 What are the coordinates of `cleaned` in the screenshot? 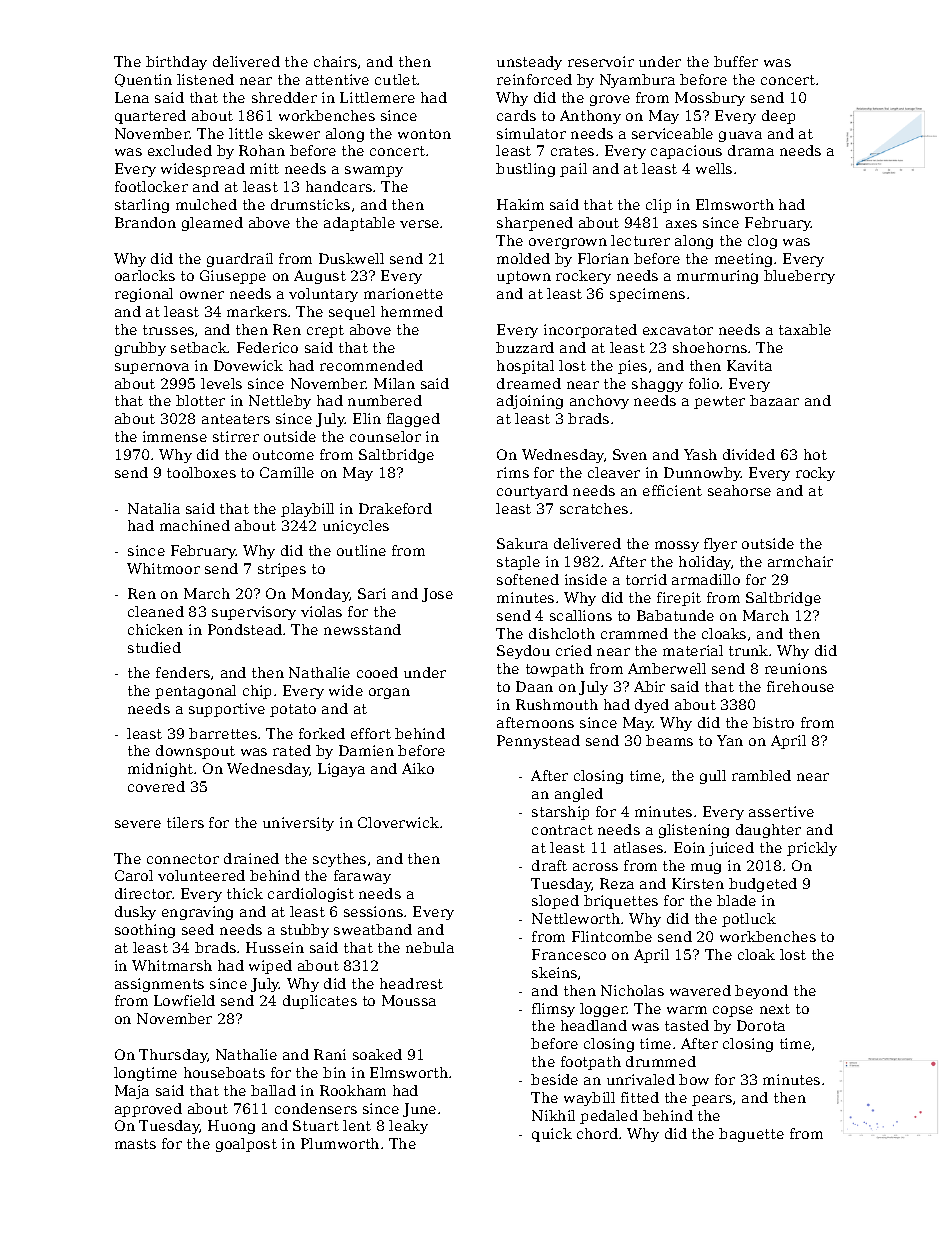 It's located at (156, 611).
